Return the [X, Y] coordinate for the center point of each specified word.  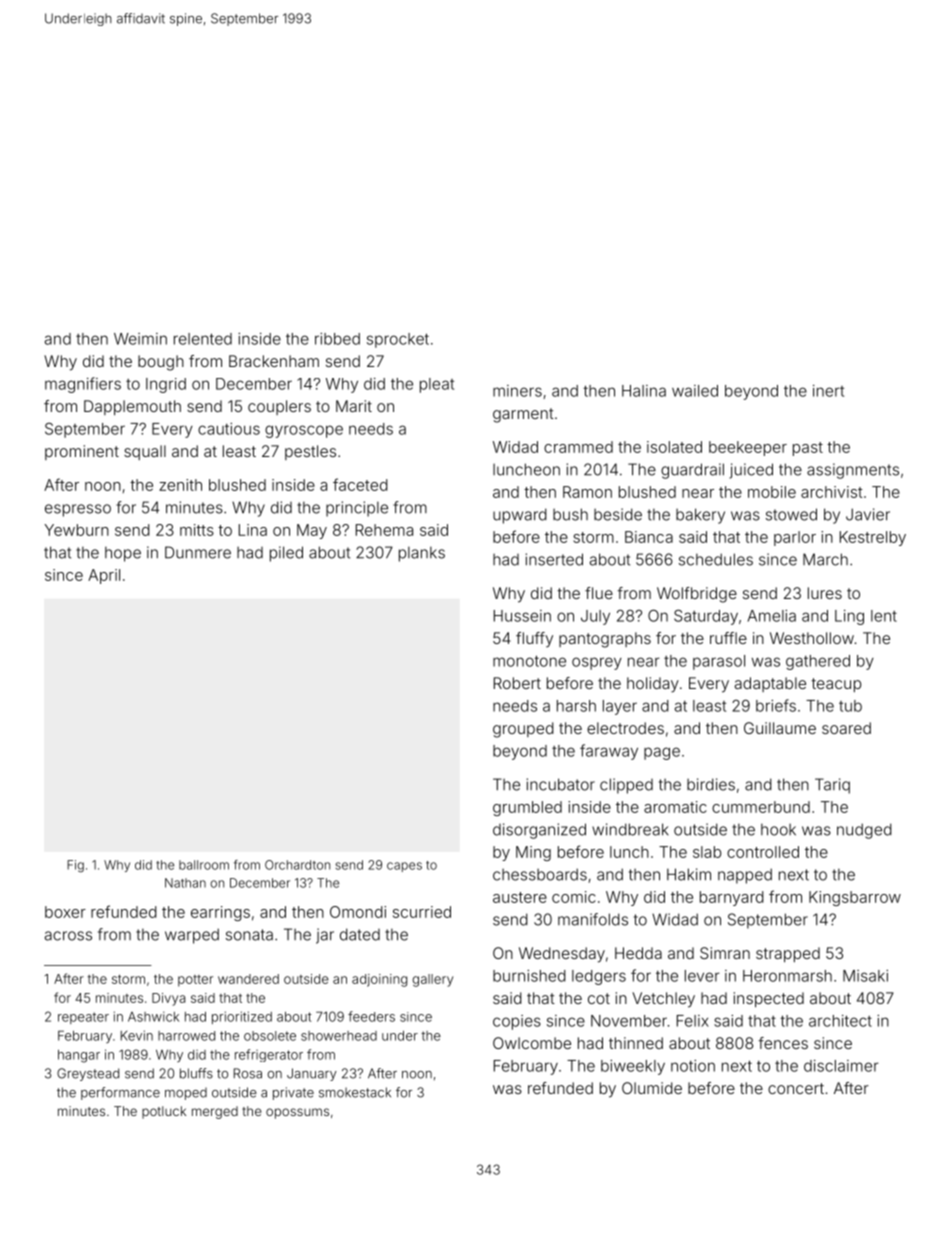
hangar [79, 1056]
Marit [354, 406]
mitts [197, 530]
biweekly [633, 1067]
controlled [763, 852]
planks [422, 554]
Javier [868, 514]
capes [404, 867]
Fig [75, 866]
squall [145, 452]
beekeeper [748, 448]
